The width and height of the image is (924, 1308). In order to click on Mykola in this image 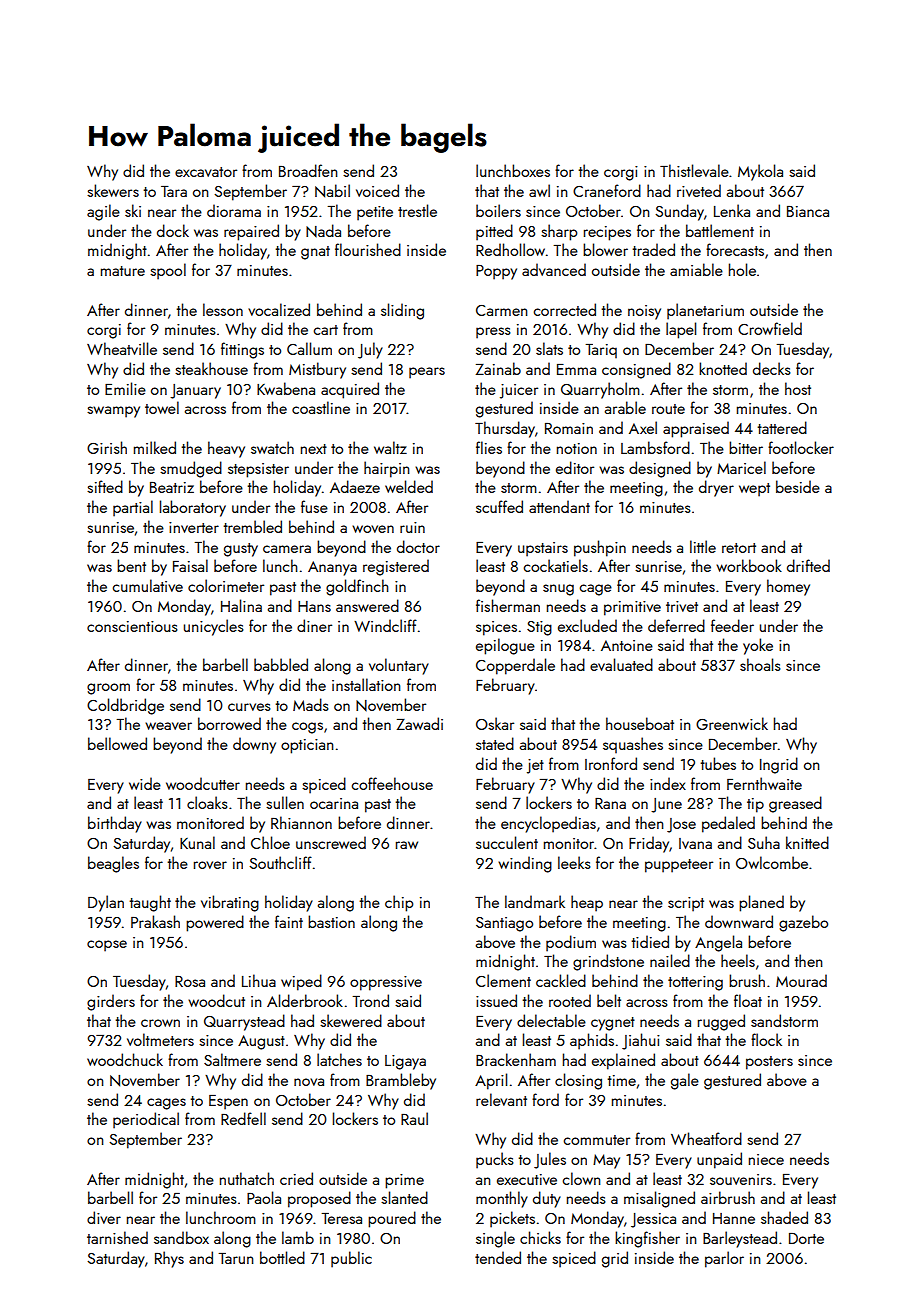, I will do `click(760, 172)`.
